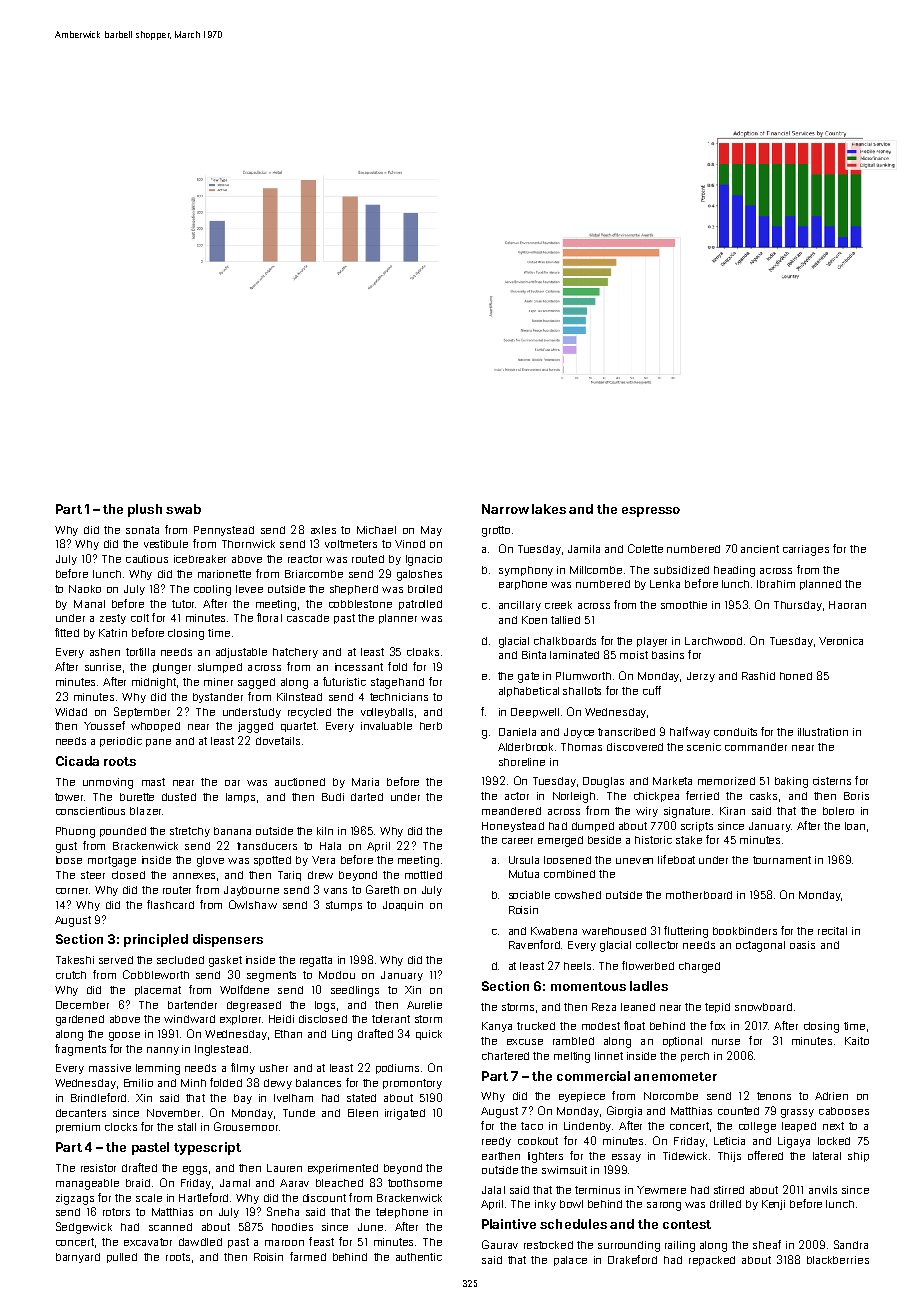  I want to click on Veronica, so click(841, 641).
